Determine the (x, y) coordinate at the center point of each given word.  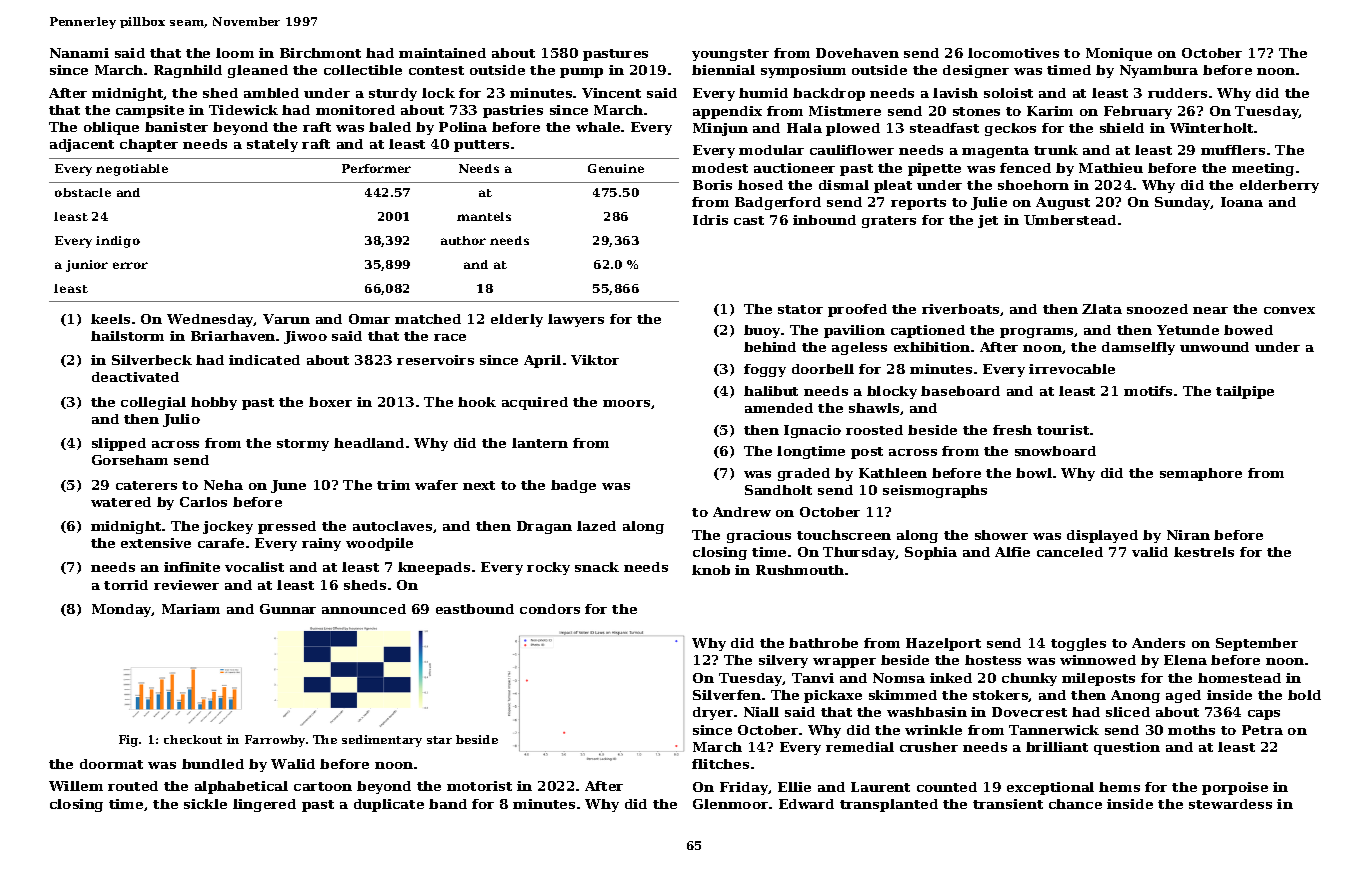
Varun (286, 319)
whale (598, 127)
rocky (548, 568)
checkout (193, 739)
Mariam (191, 609)
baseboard (960, 391)
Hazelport (943, 644)
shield (1122, 128)
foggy (765, 370)
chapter (149, 145)
